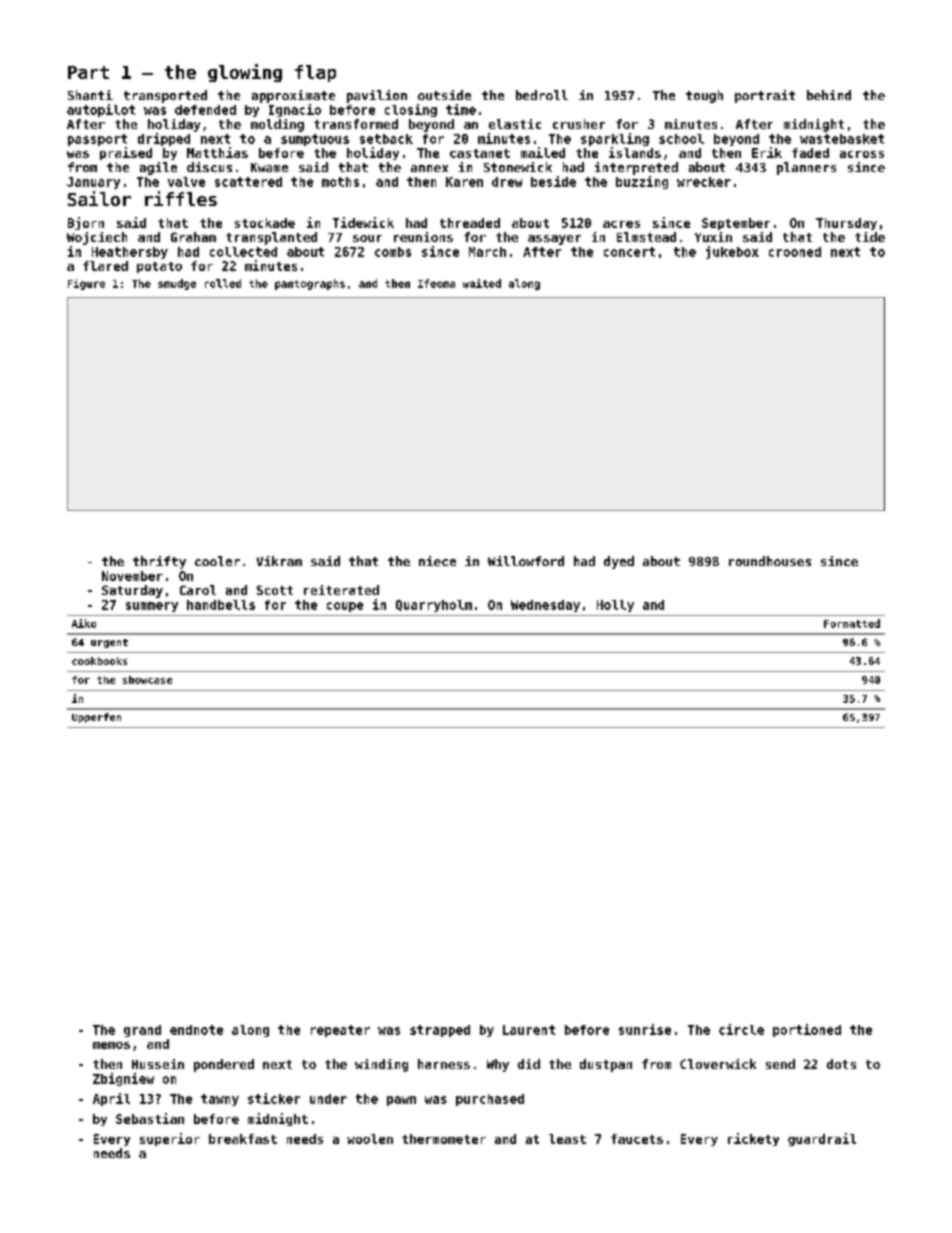 The image size is (952, 1233). Describe the element at coordinates (704, 182) in the document. I see `wrecker` at that location.
